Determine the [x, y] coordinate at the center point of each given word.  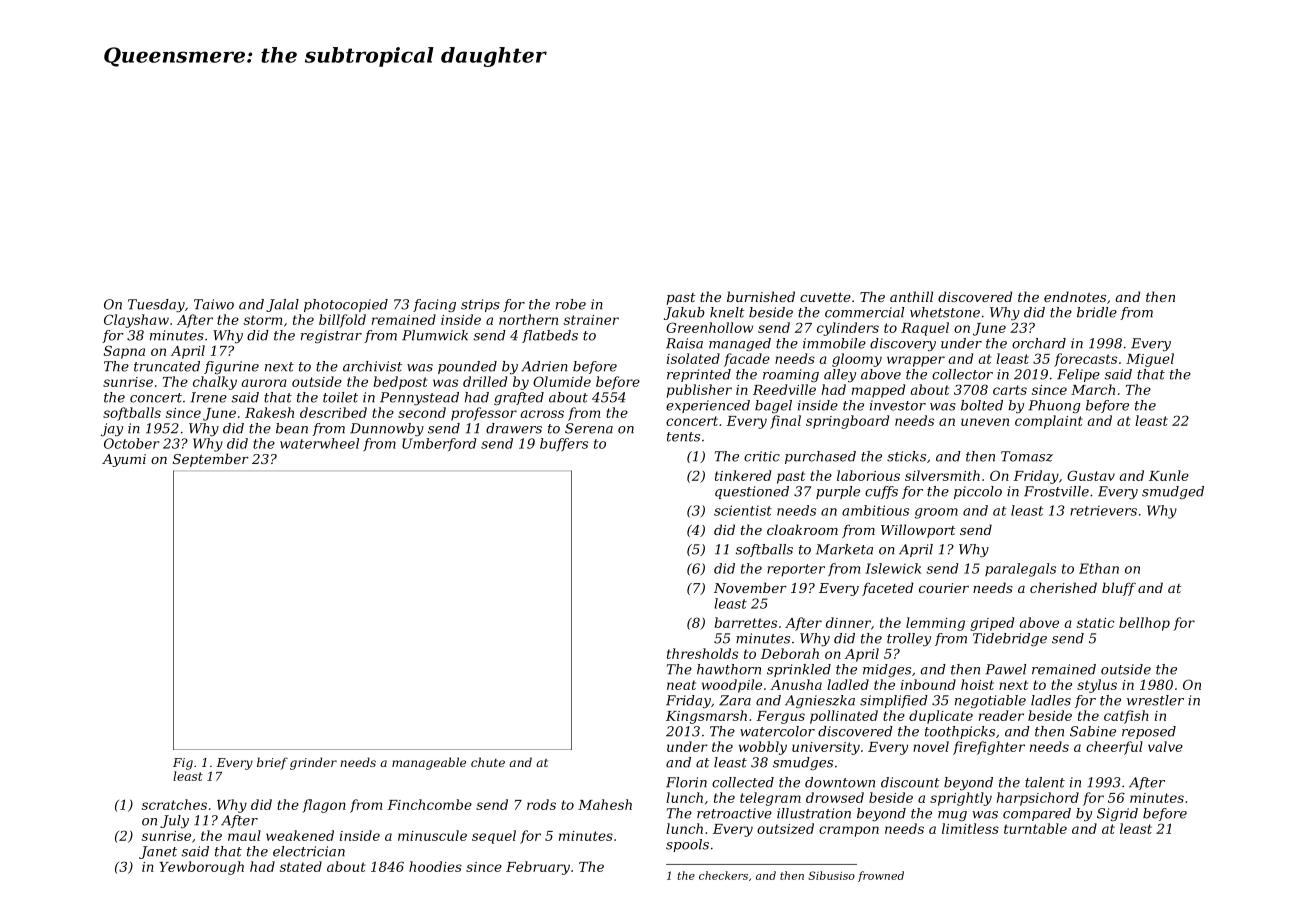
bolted [982, 405]
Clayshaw [136, 321]
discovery [903, 344]
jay [112, 429]
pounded [467, 367]
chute [488, 762]
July [174, 821]
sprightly [961, 799]
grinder [313, 763]
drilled [485, 381]
